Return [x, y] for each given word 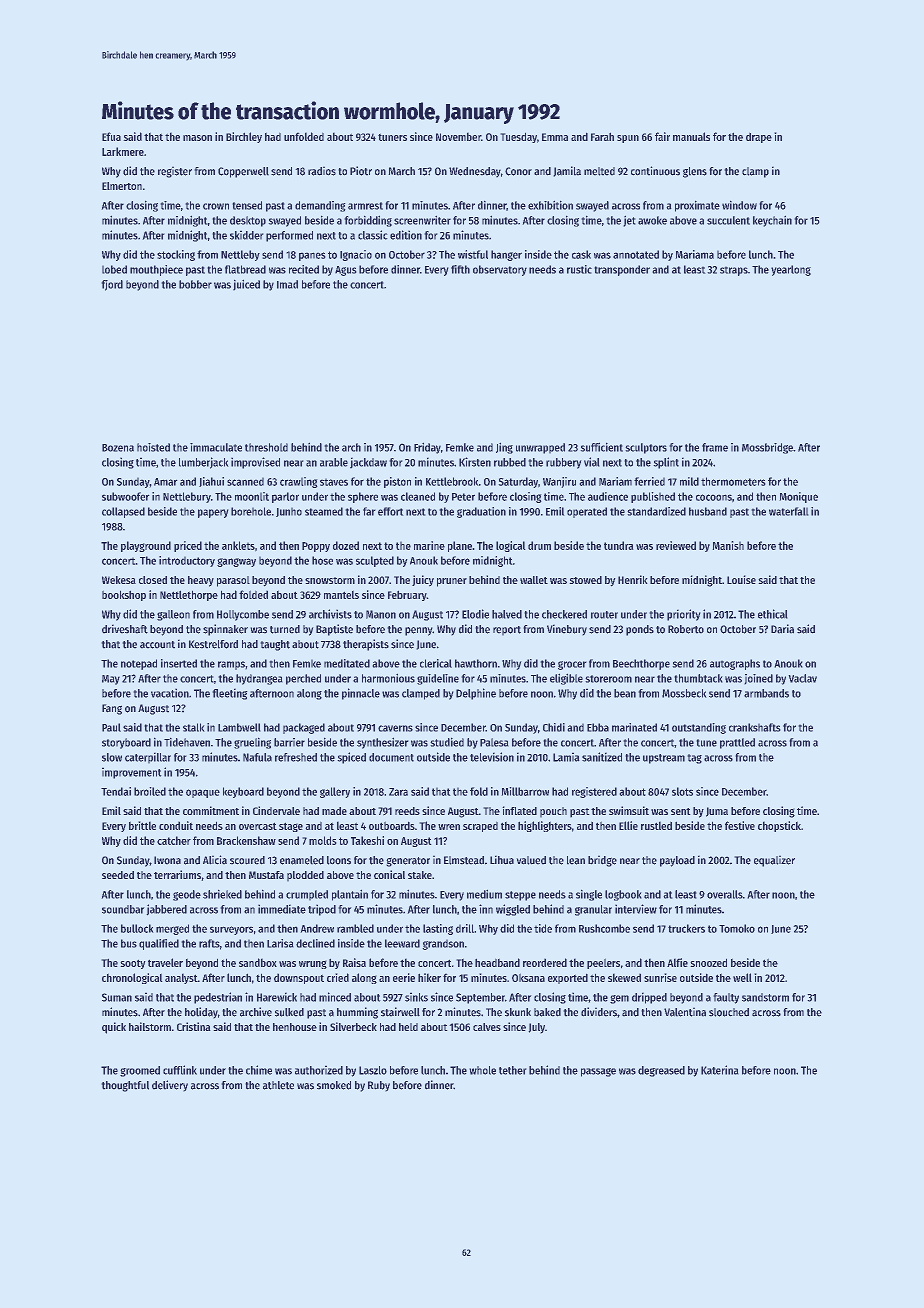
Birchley [244, 137]
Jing [504, 448]
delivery [170, 1085]
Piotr [361, 171]
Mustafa [266, 875]
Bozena [118, 448]
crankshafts [754, 727]
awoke [652, 220]
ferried [649, 481]
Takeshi [367, 840]
